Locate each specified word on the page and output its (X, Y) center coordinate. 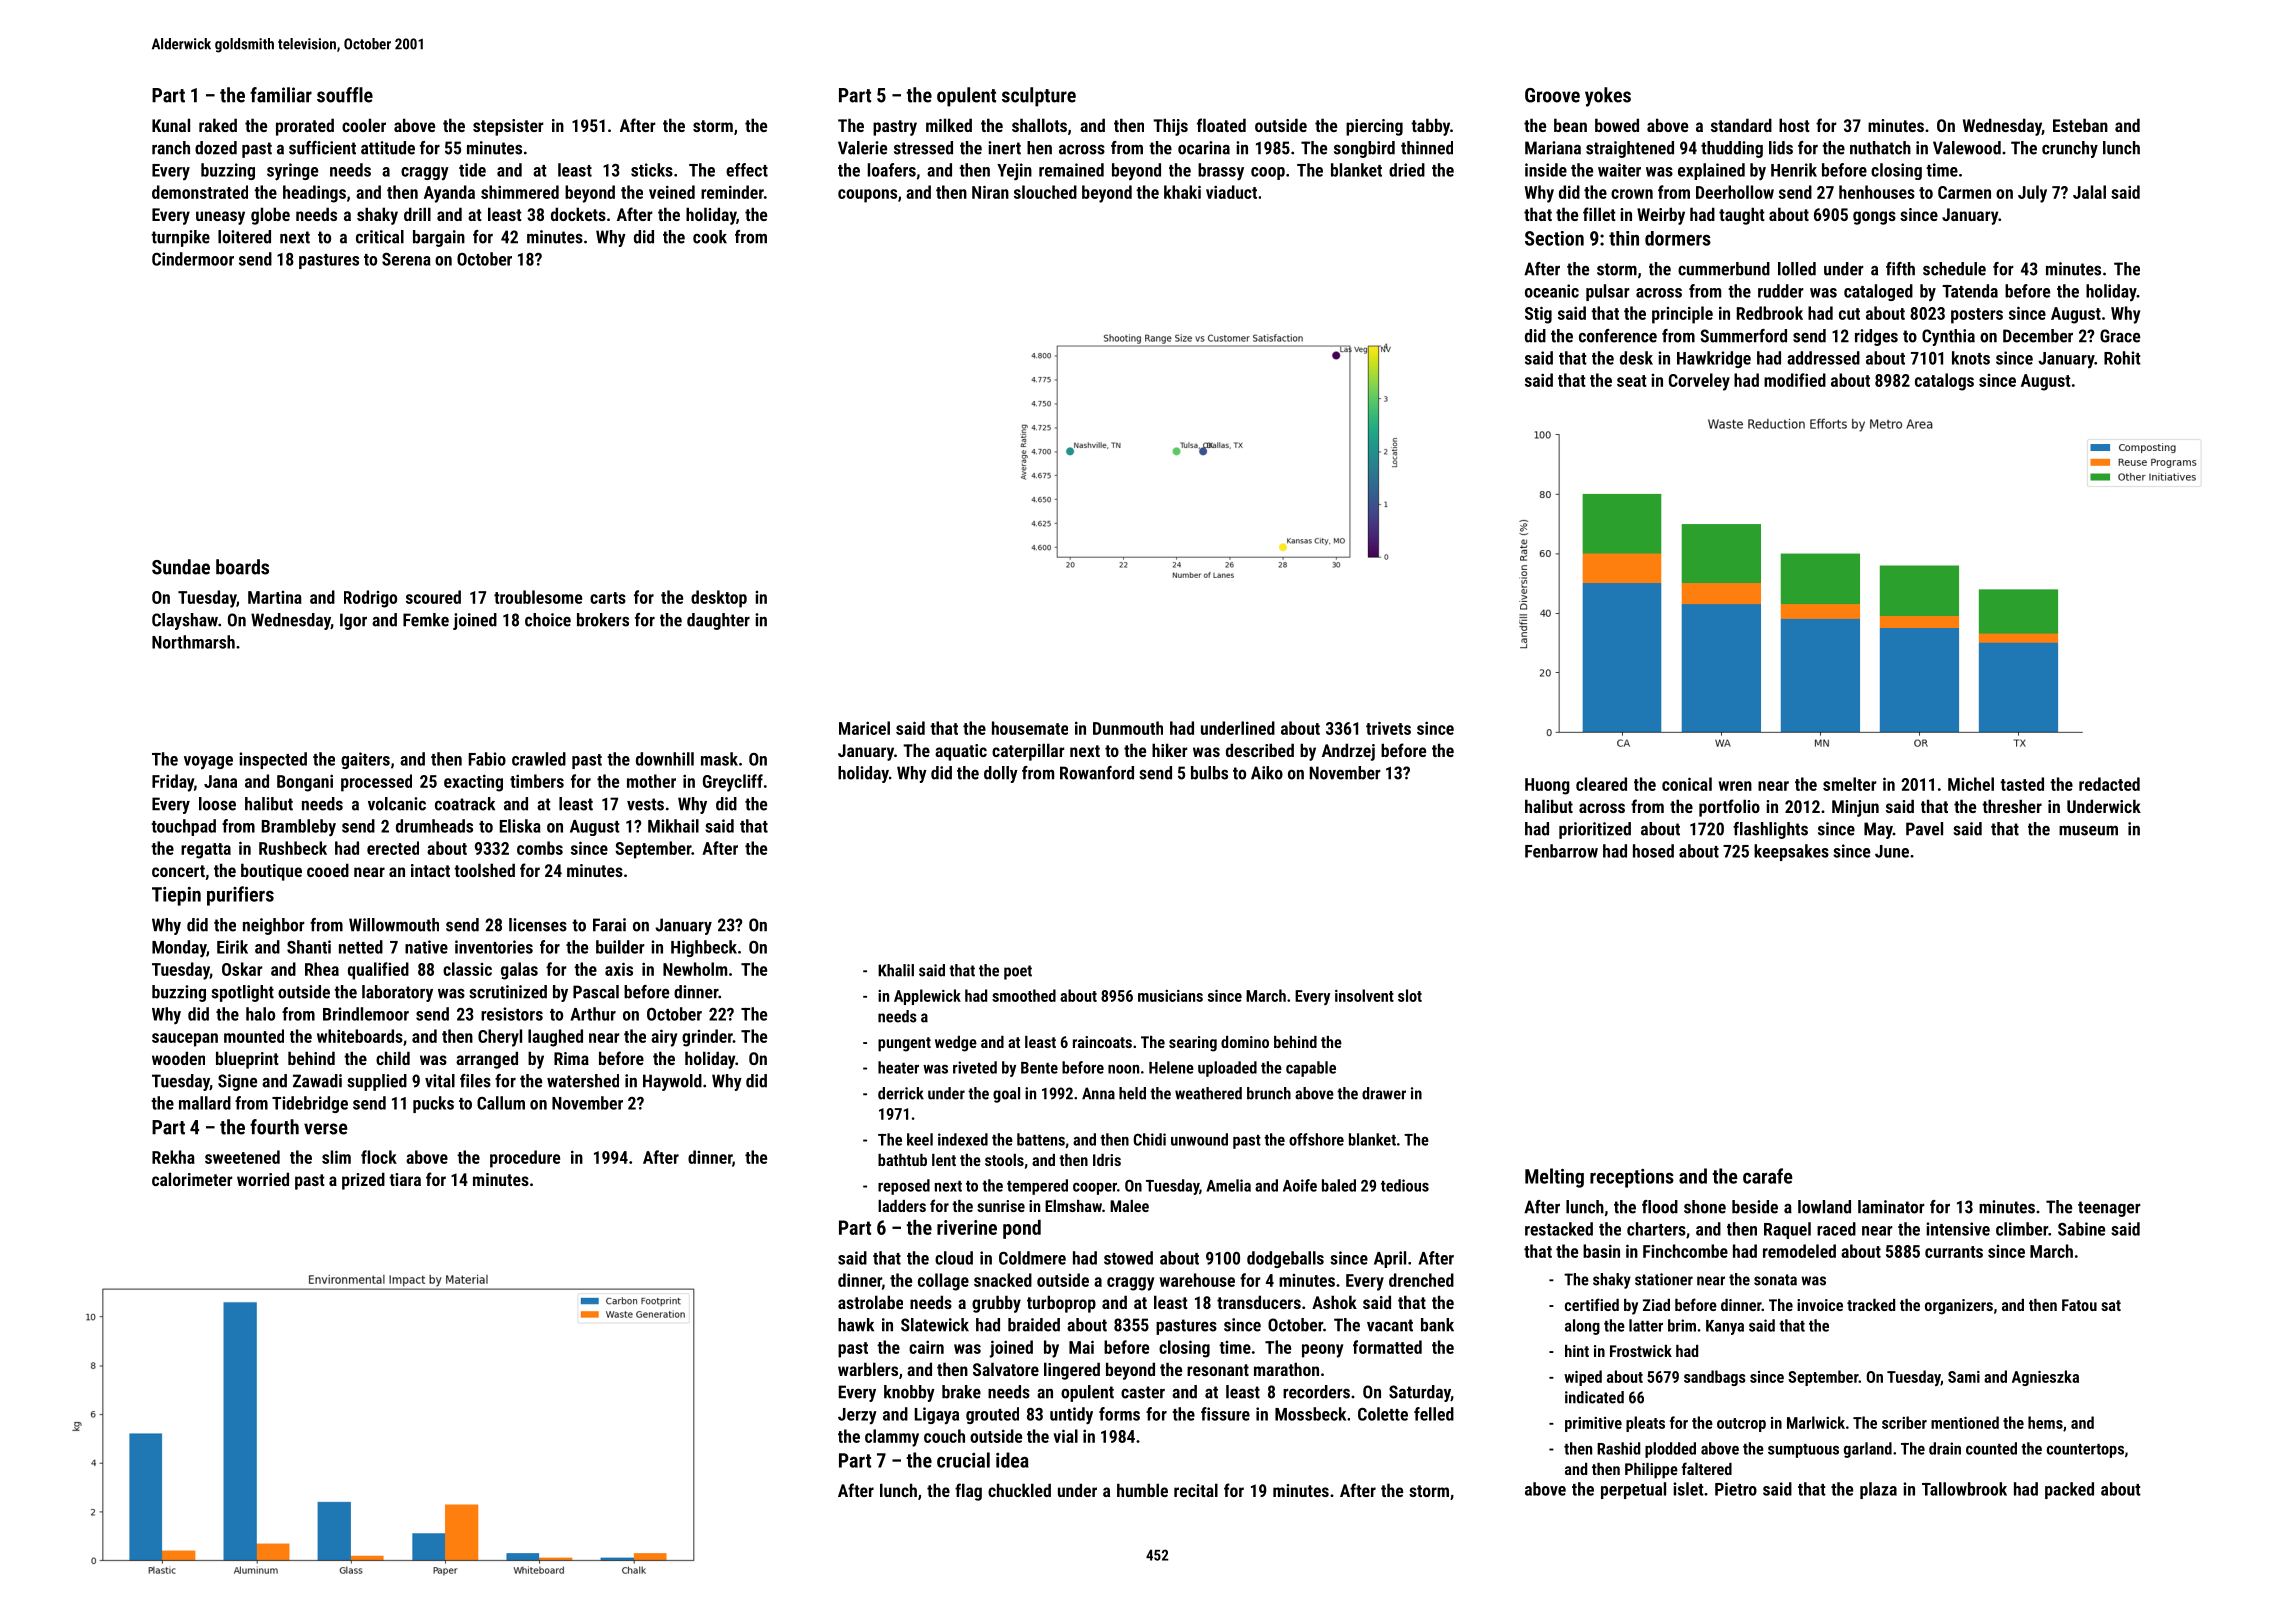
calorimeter (192, 1179)
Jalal (2089, 192)
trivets (1388, 728)
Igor (353, 621)
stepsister (508, 127)
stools (1004, 1160)
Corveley (1699, 382)
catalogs (1944, 382)
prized (363, 1181)
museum (2088, 830)
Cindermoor (193, 259)
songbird (1364, 149)
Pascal (596, 992)
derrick (901, 1093)
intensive (1958, 1229)
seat (1632, 381)
